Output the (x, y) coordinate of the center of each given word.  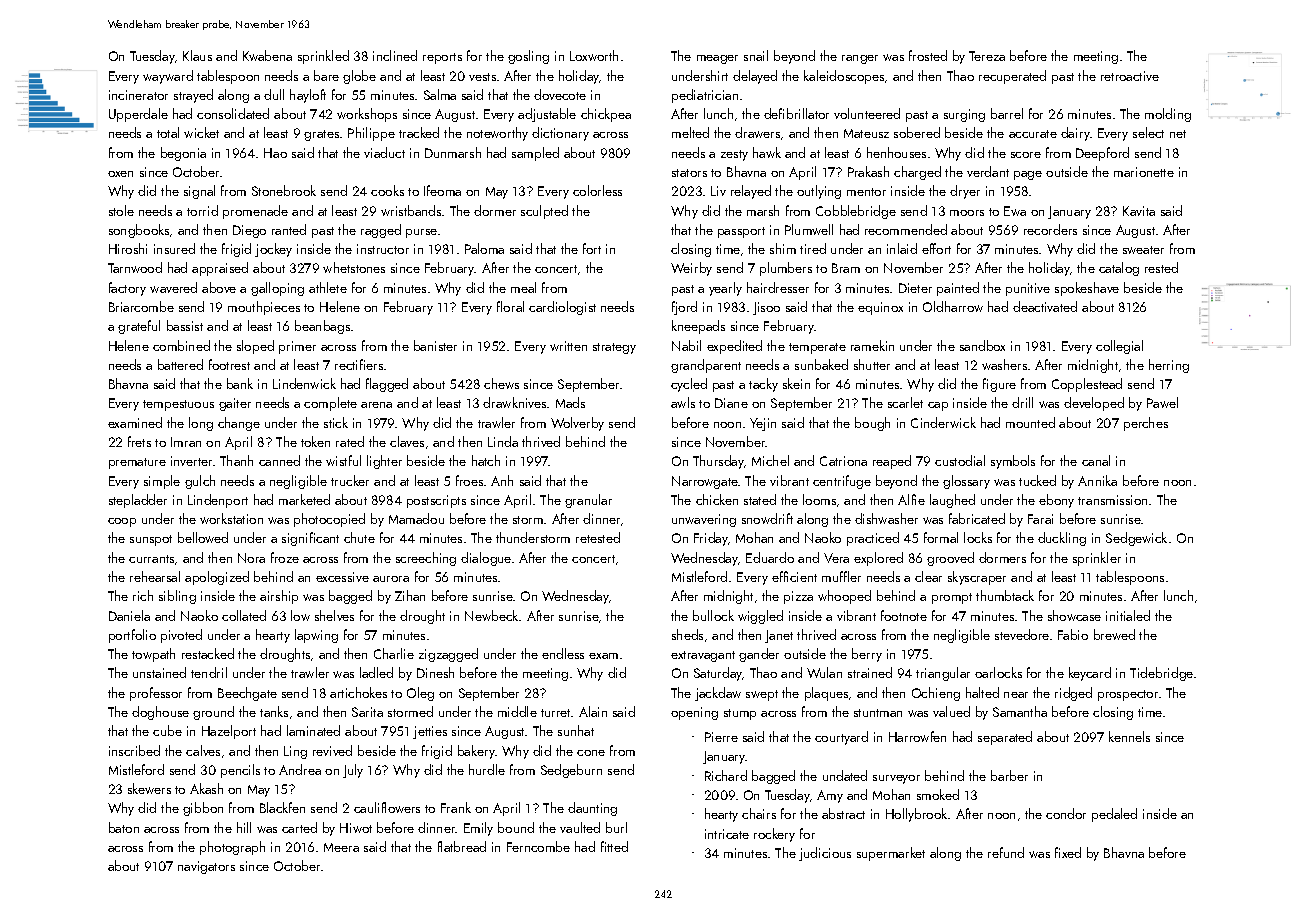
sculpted (544, 212)
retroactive (1130, 76)
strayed (193, 96)
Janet (779, 636)
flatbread (462, 846)
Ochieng (936, 694)
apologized (217, 578)
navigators (206, 867)
